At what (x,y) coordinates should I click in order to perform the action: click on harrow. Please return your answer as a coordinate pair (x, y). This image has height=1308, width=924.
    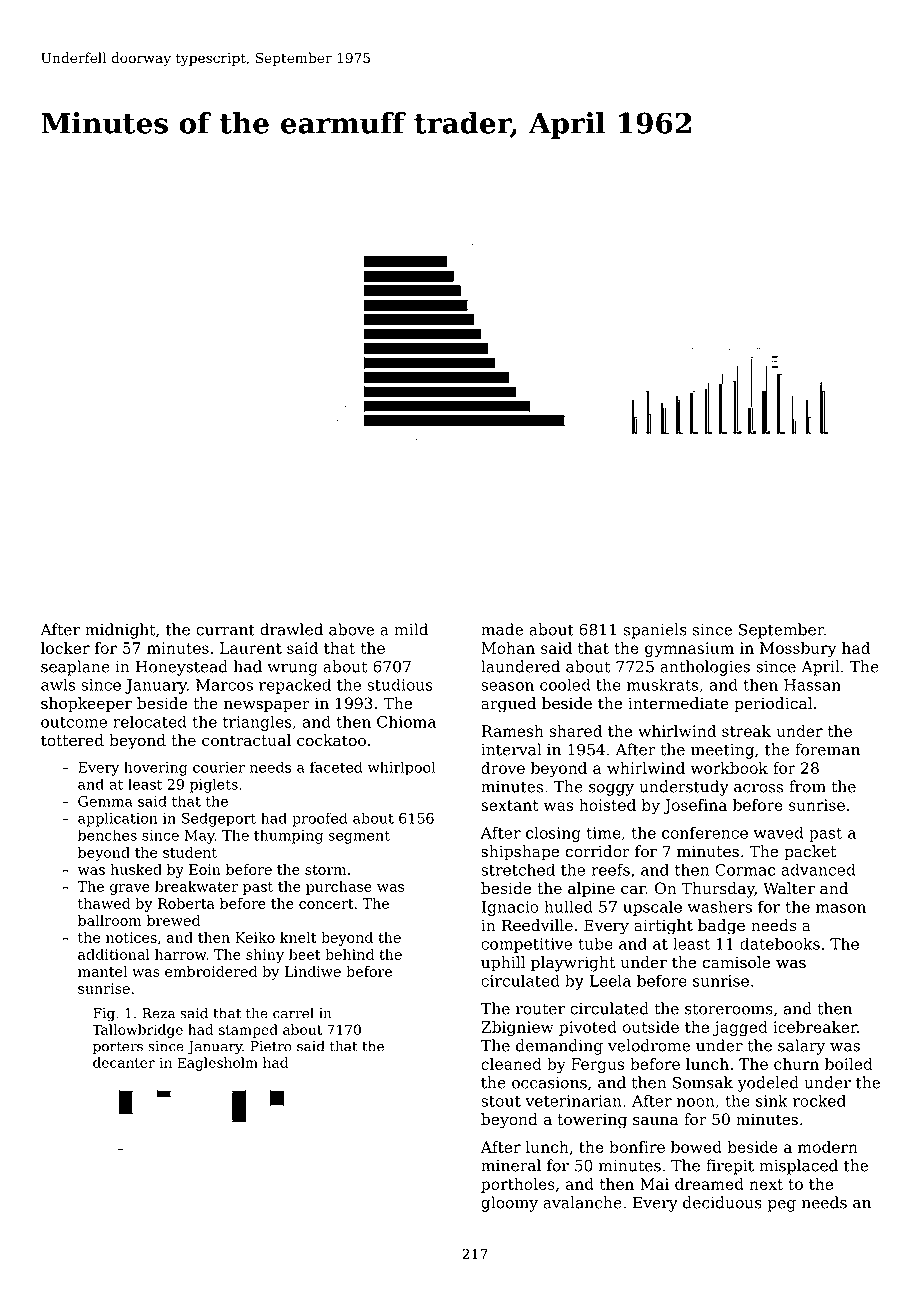
    Looking at the image, I should click on (181, 954).
